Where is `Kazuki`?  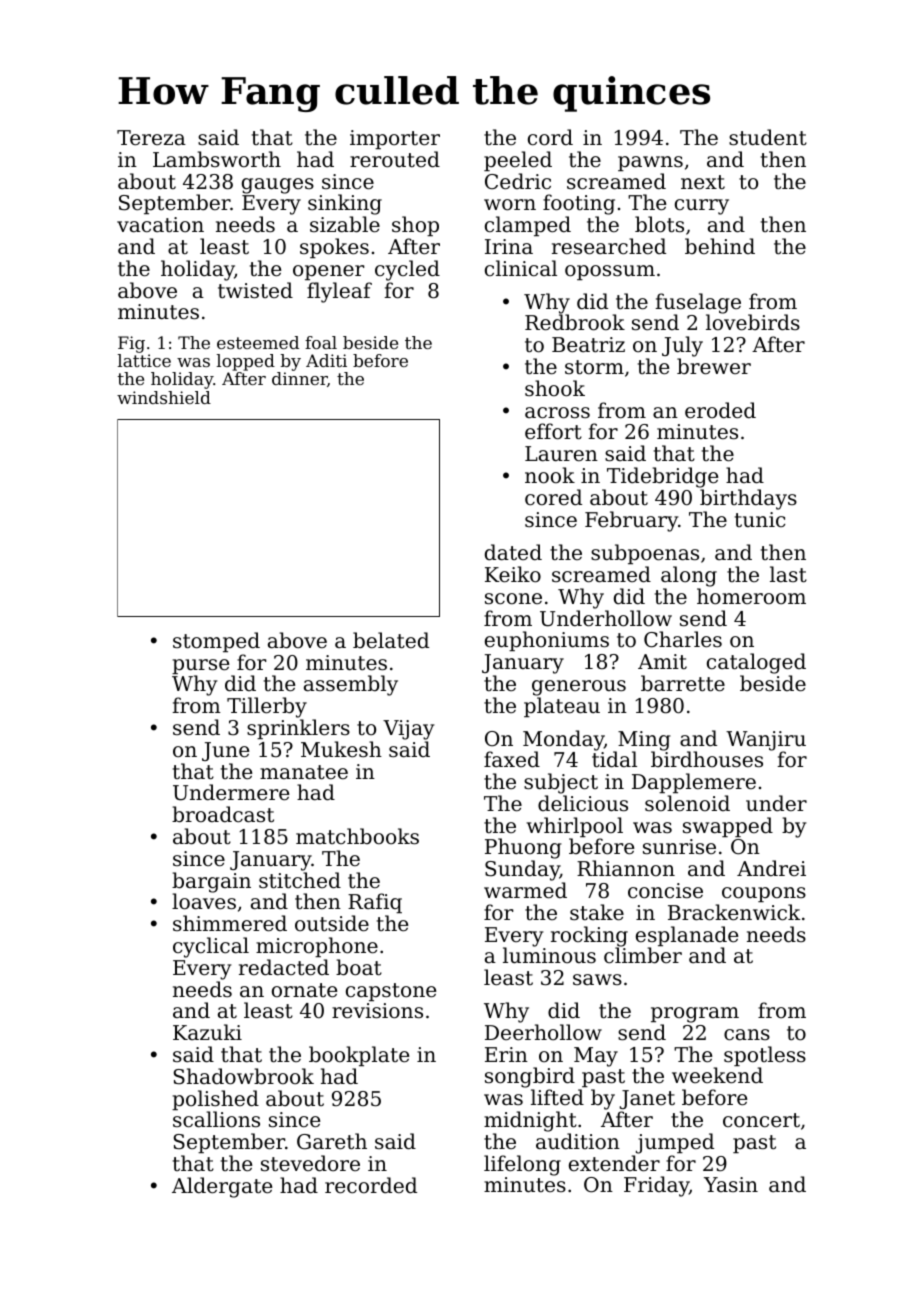
Kazuki is located at coordinates (207, 1032).
